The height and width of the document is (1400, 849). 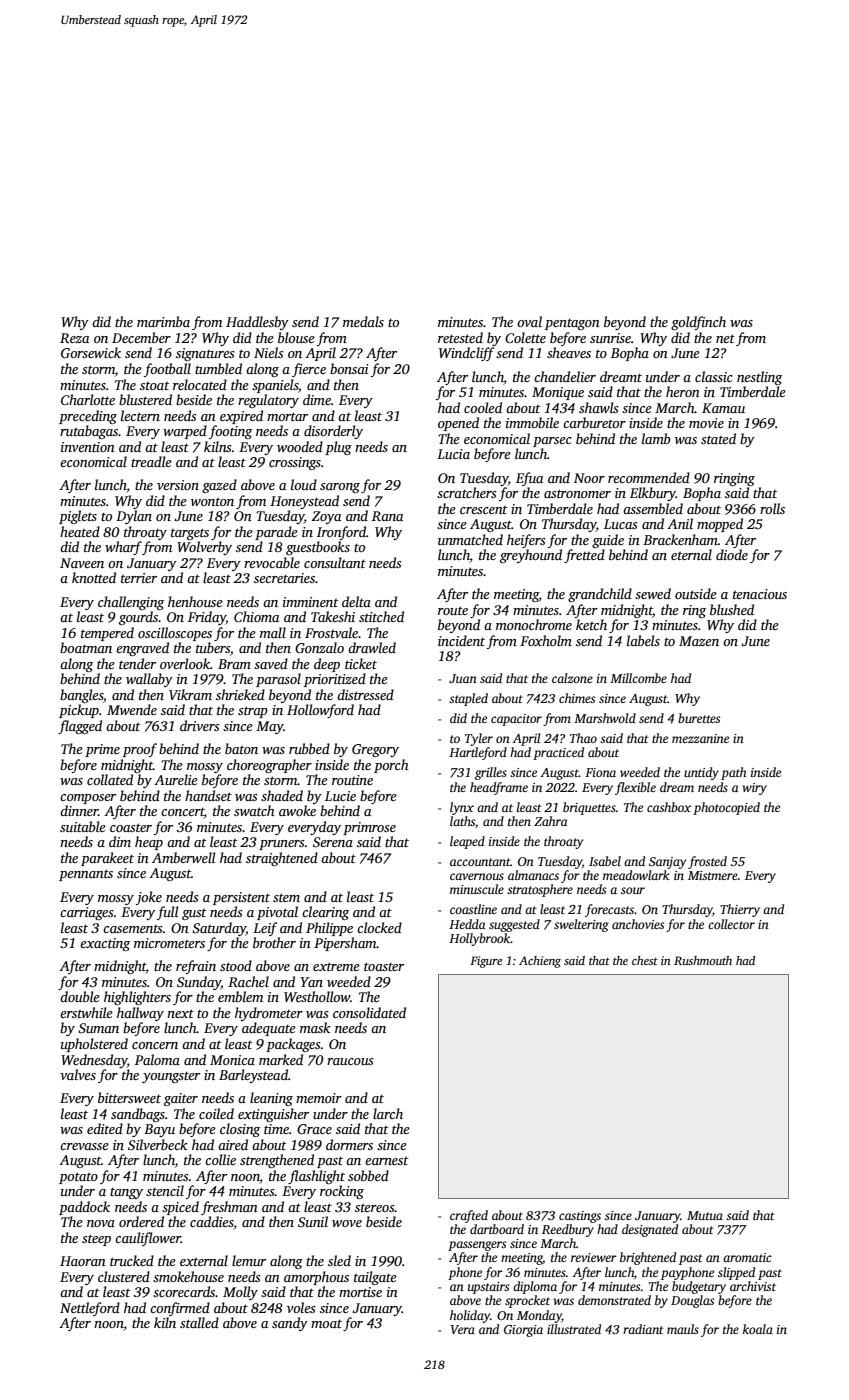 I want to click on crevasse, so click(x=84, y=1146).
